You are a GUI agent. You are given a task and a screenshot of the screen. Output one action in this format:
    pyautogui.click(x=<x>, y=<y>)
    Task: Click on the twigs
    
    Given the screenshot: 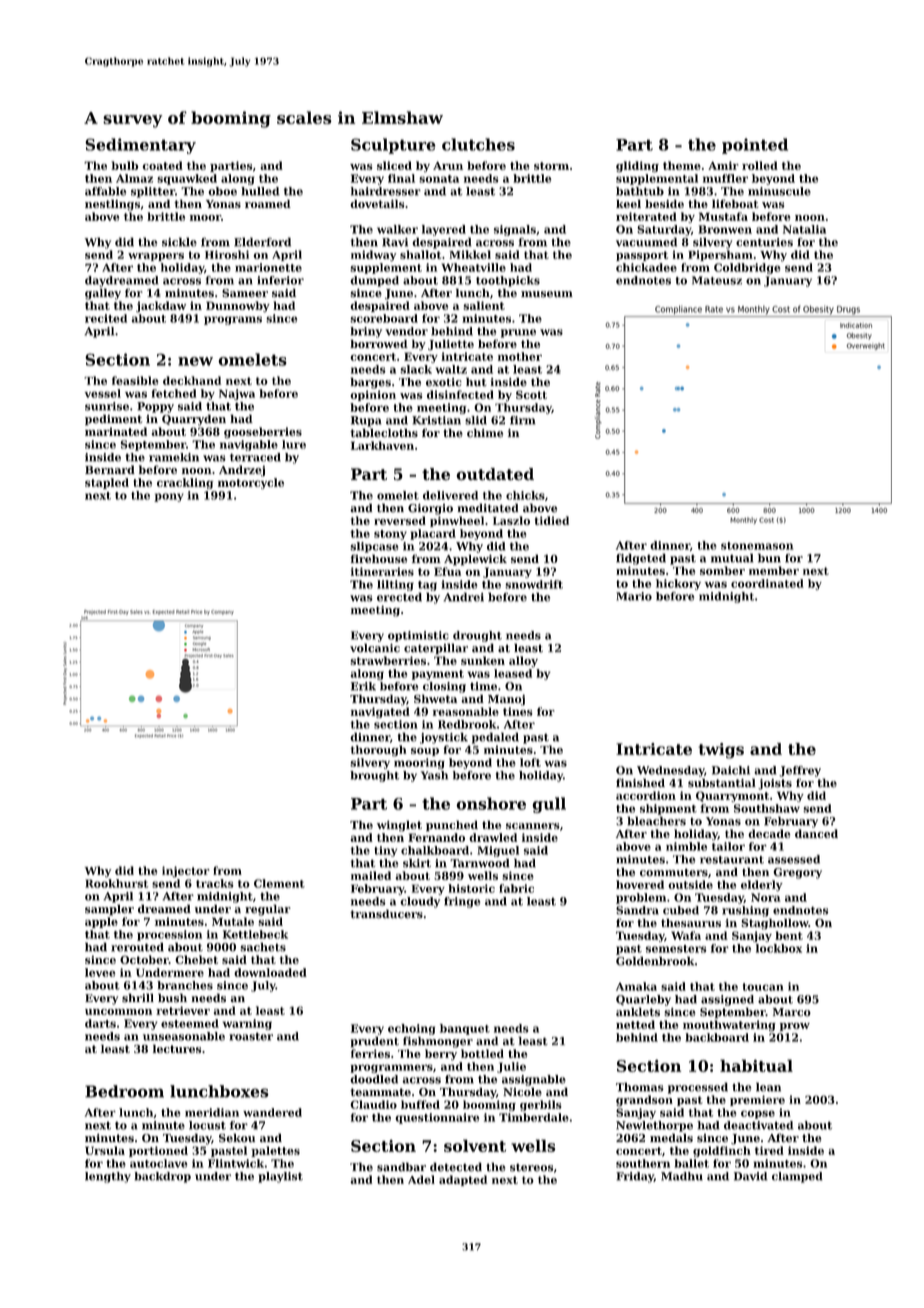 What is the action you would take?
    pyautogui.click(x=721, y=751)
